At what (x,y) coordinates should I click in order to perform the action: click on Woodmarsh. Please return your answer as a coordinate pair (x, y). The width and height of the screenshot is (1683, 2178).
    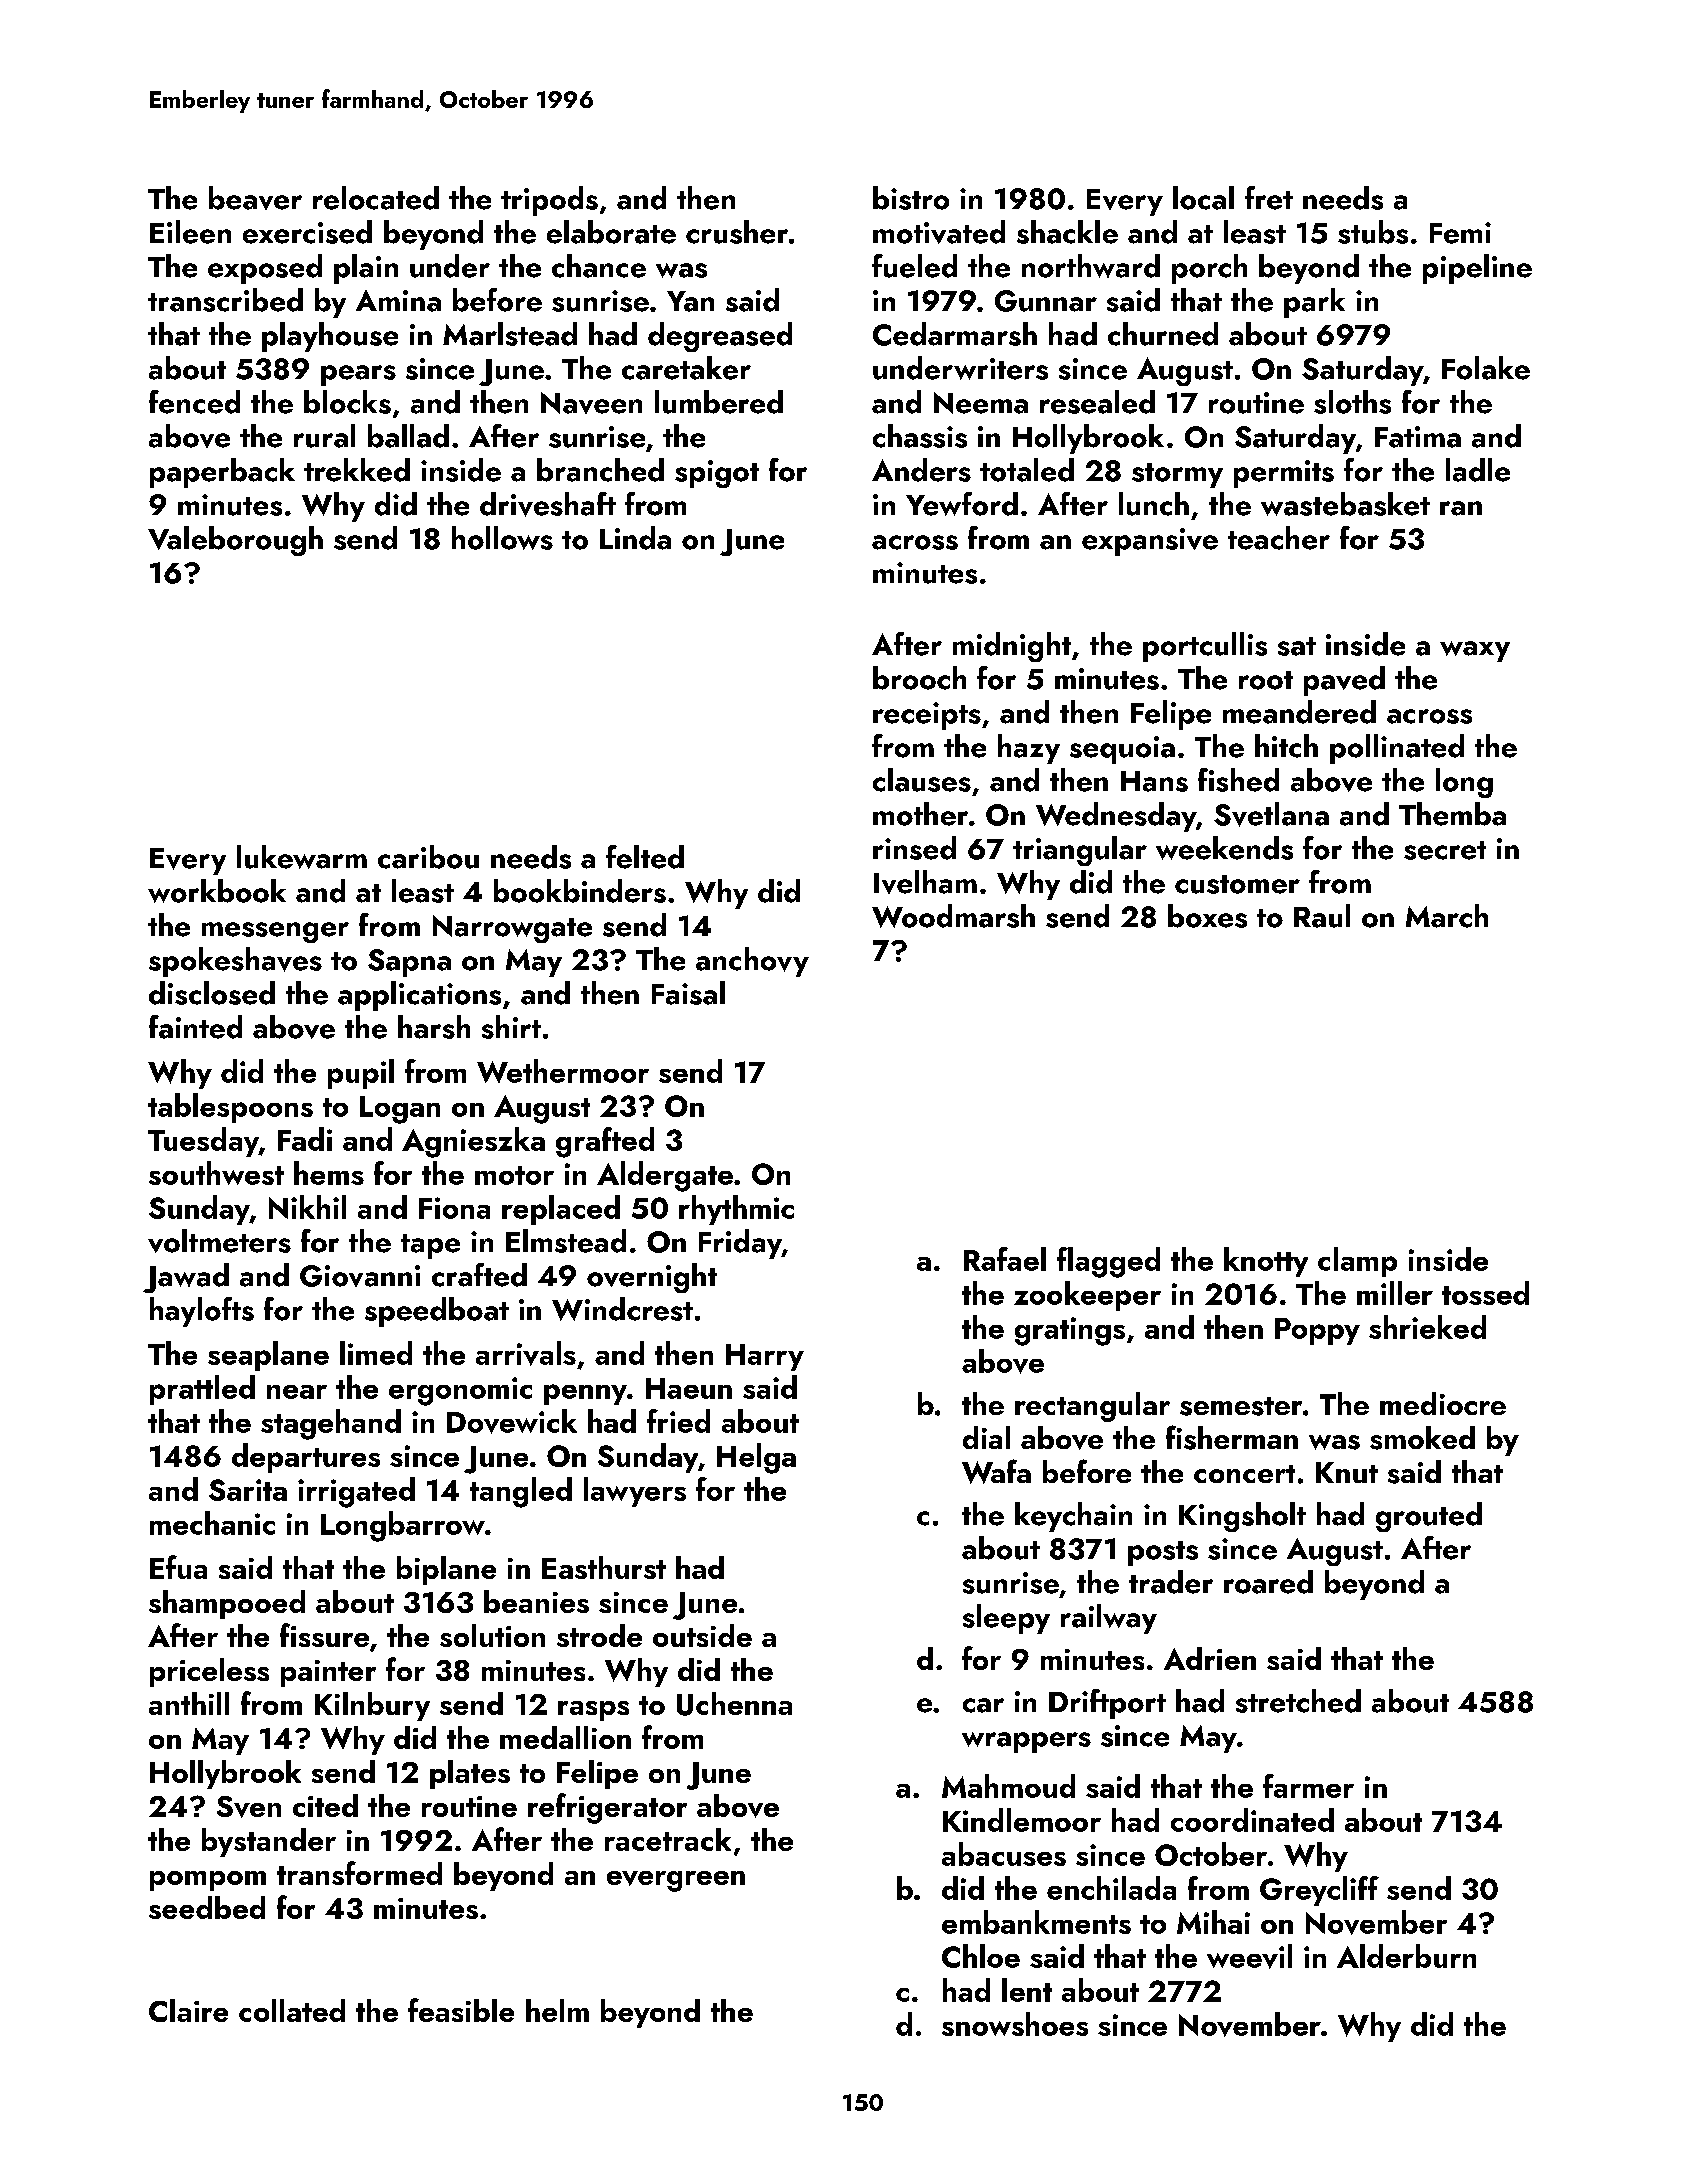
    Looking at the image, I should click on (953, 916).
